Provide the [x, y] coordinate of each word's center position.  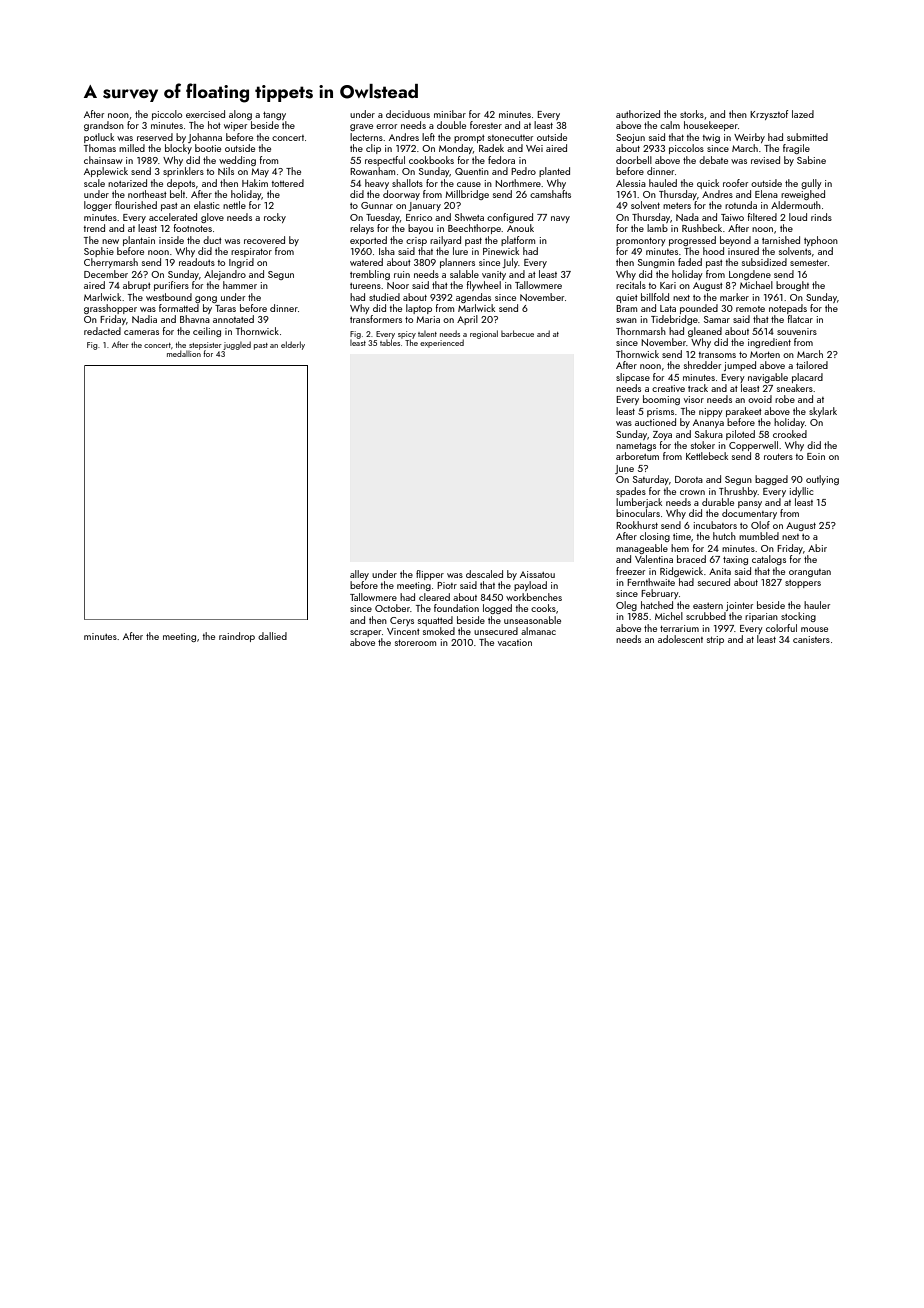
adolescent [680, 639]
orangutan [810, 573]
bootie [208, 148]
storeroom [415, 643]
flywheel [483, 286]
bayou [420, 229]
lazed [803, 114]
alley [359, 575]
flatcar [800, 319]
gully [811, 184]
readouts [197, 262]
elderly [293, 345]
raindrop [237, 637]
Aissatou [537, 574]
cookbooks [431, 160]
